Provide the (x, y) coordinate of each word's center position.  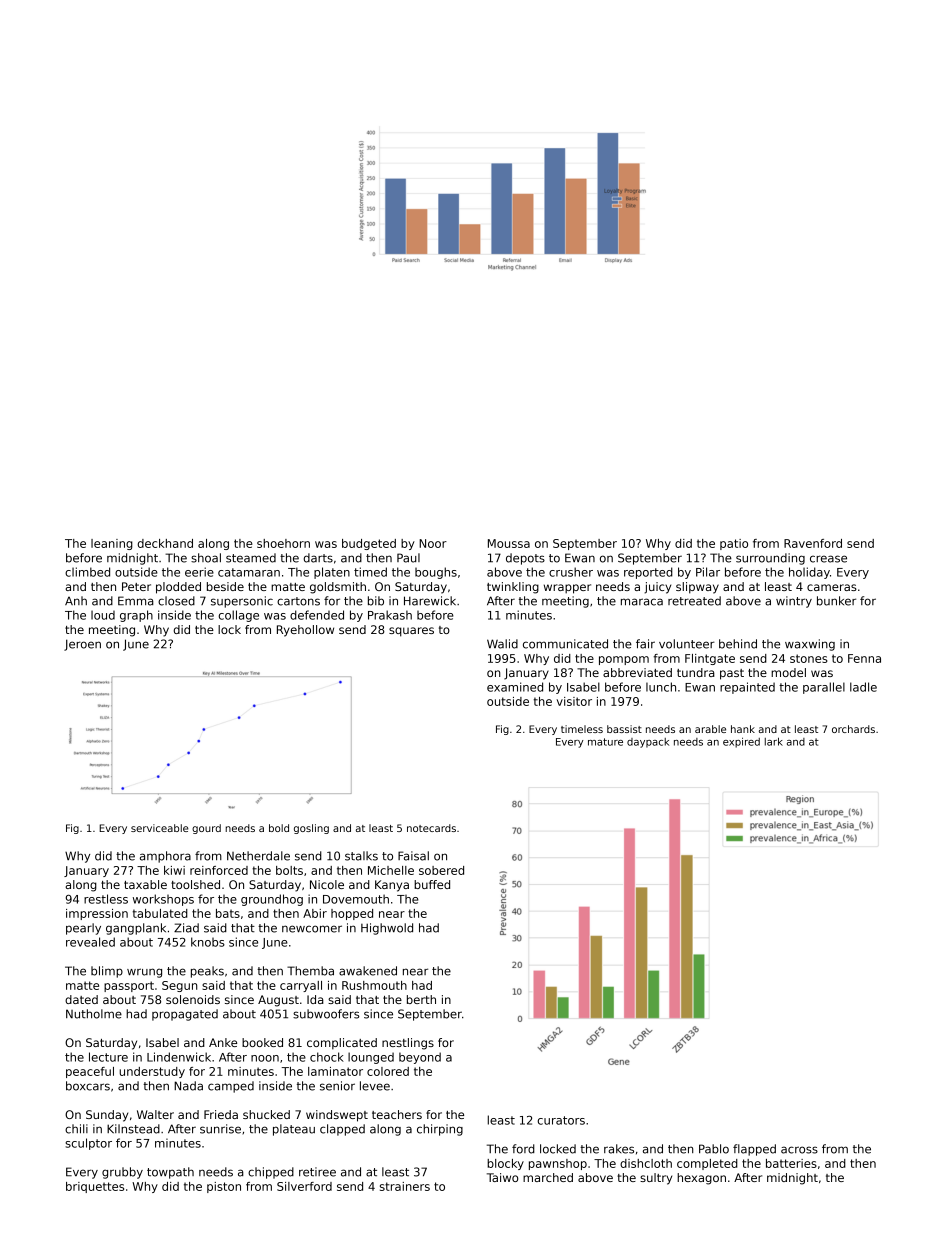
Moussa (509, 543)
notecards (431, 828)
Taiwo (502, 1177)
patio (734, 544)
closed (176, 601)
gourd (206, 829)
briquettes (95, 1187)
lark (774, 741)
